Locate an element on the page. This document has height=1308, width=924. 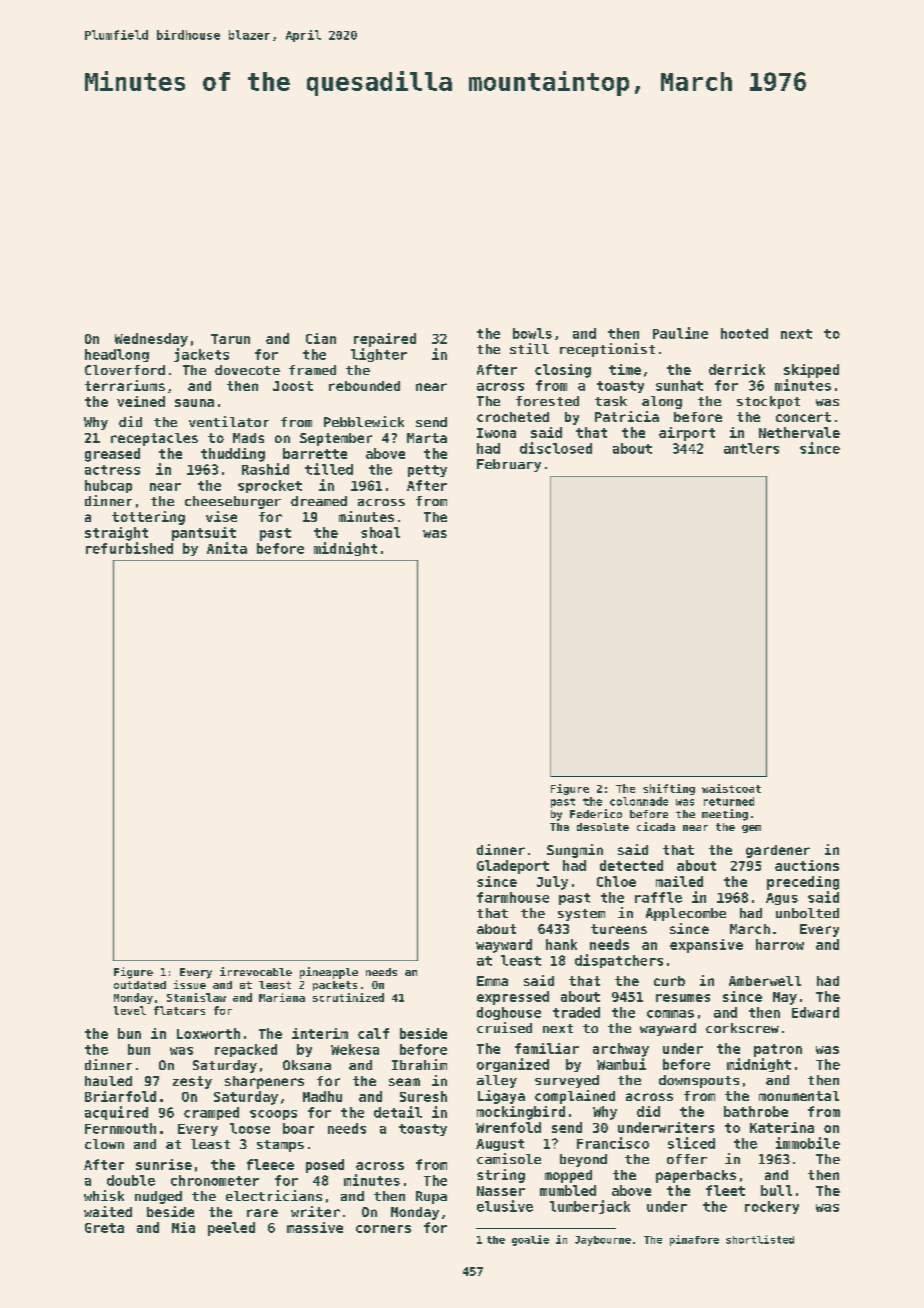
Agus is located at coordinates (782, 899).
